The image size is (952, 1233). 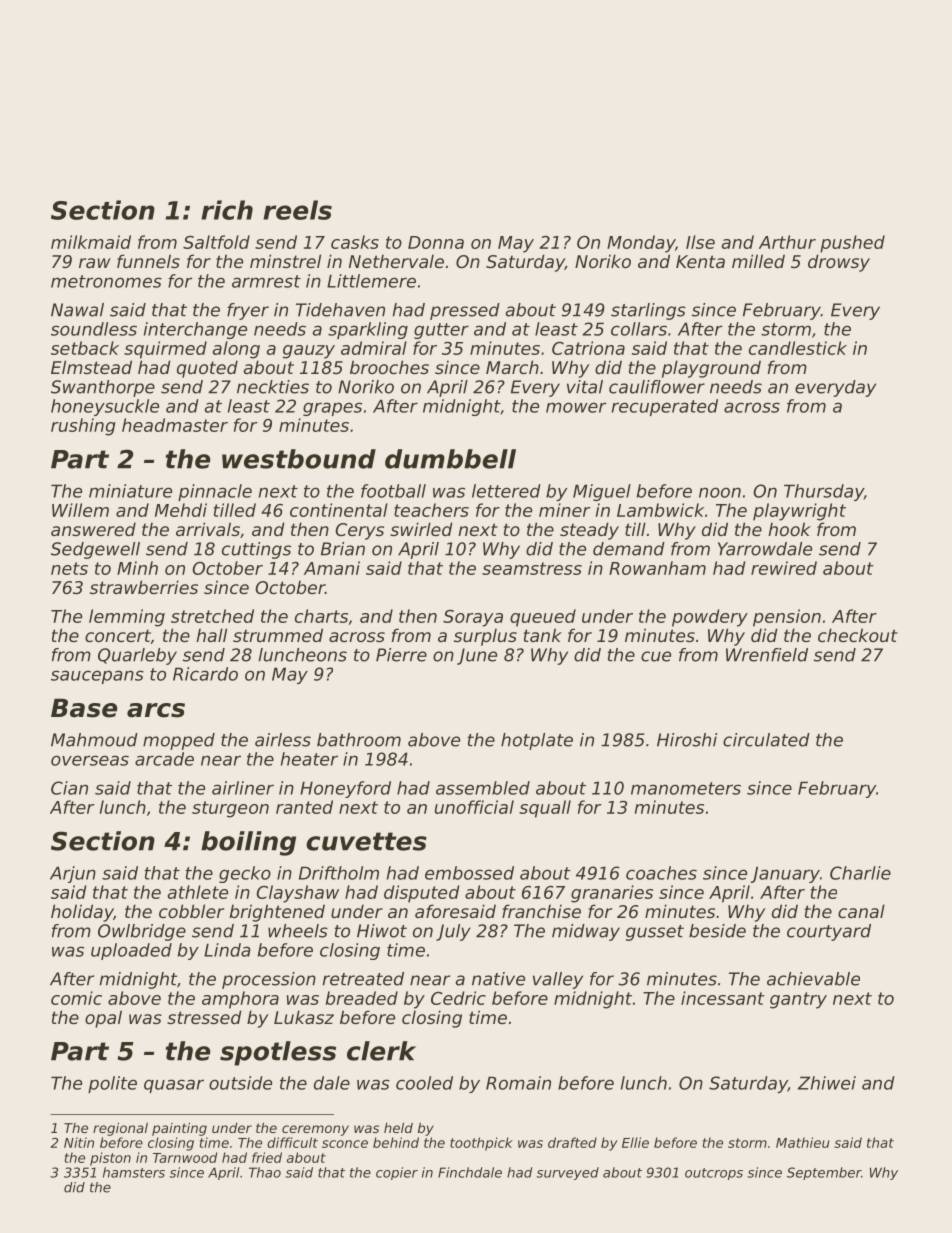 I want to click on painting, so click(x=179, y=1129).
